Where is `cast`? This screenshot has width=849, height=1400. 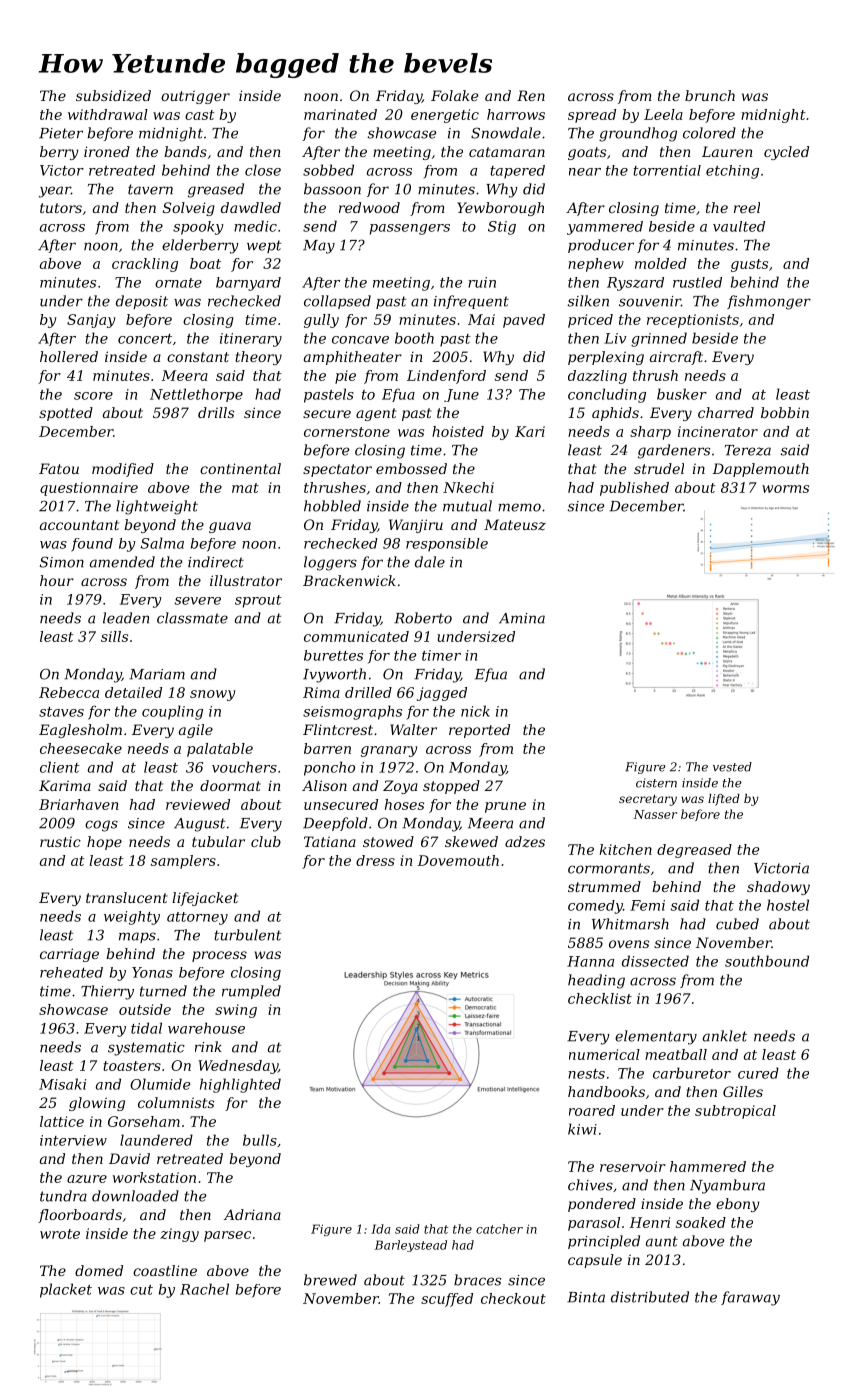
cast is located at coordinates (200, 115).
